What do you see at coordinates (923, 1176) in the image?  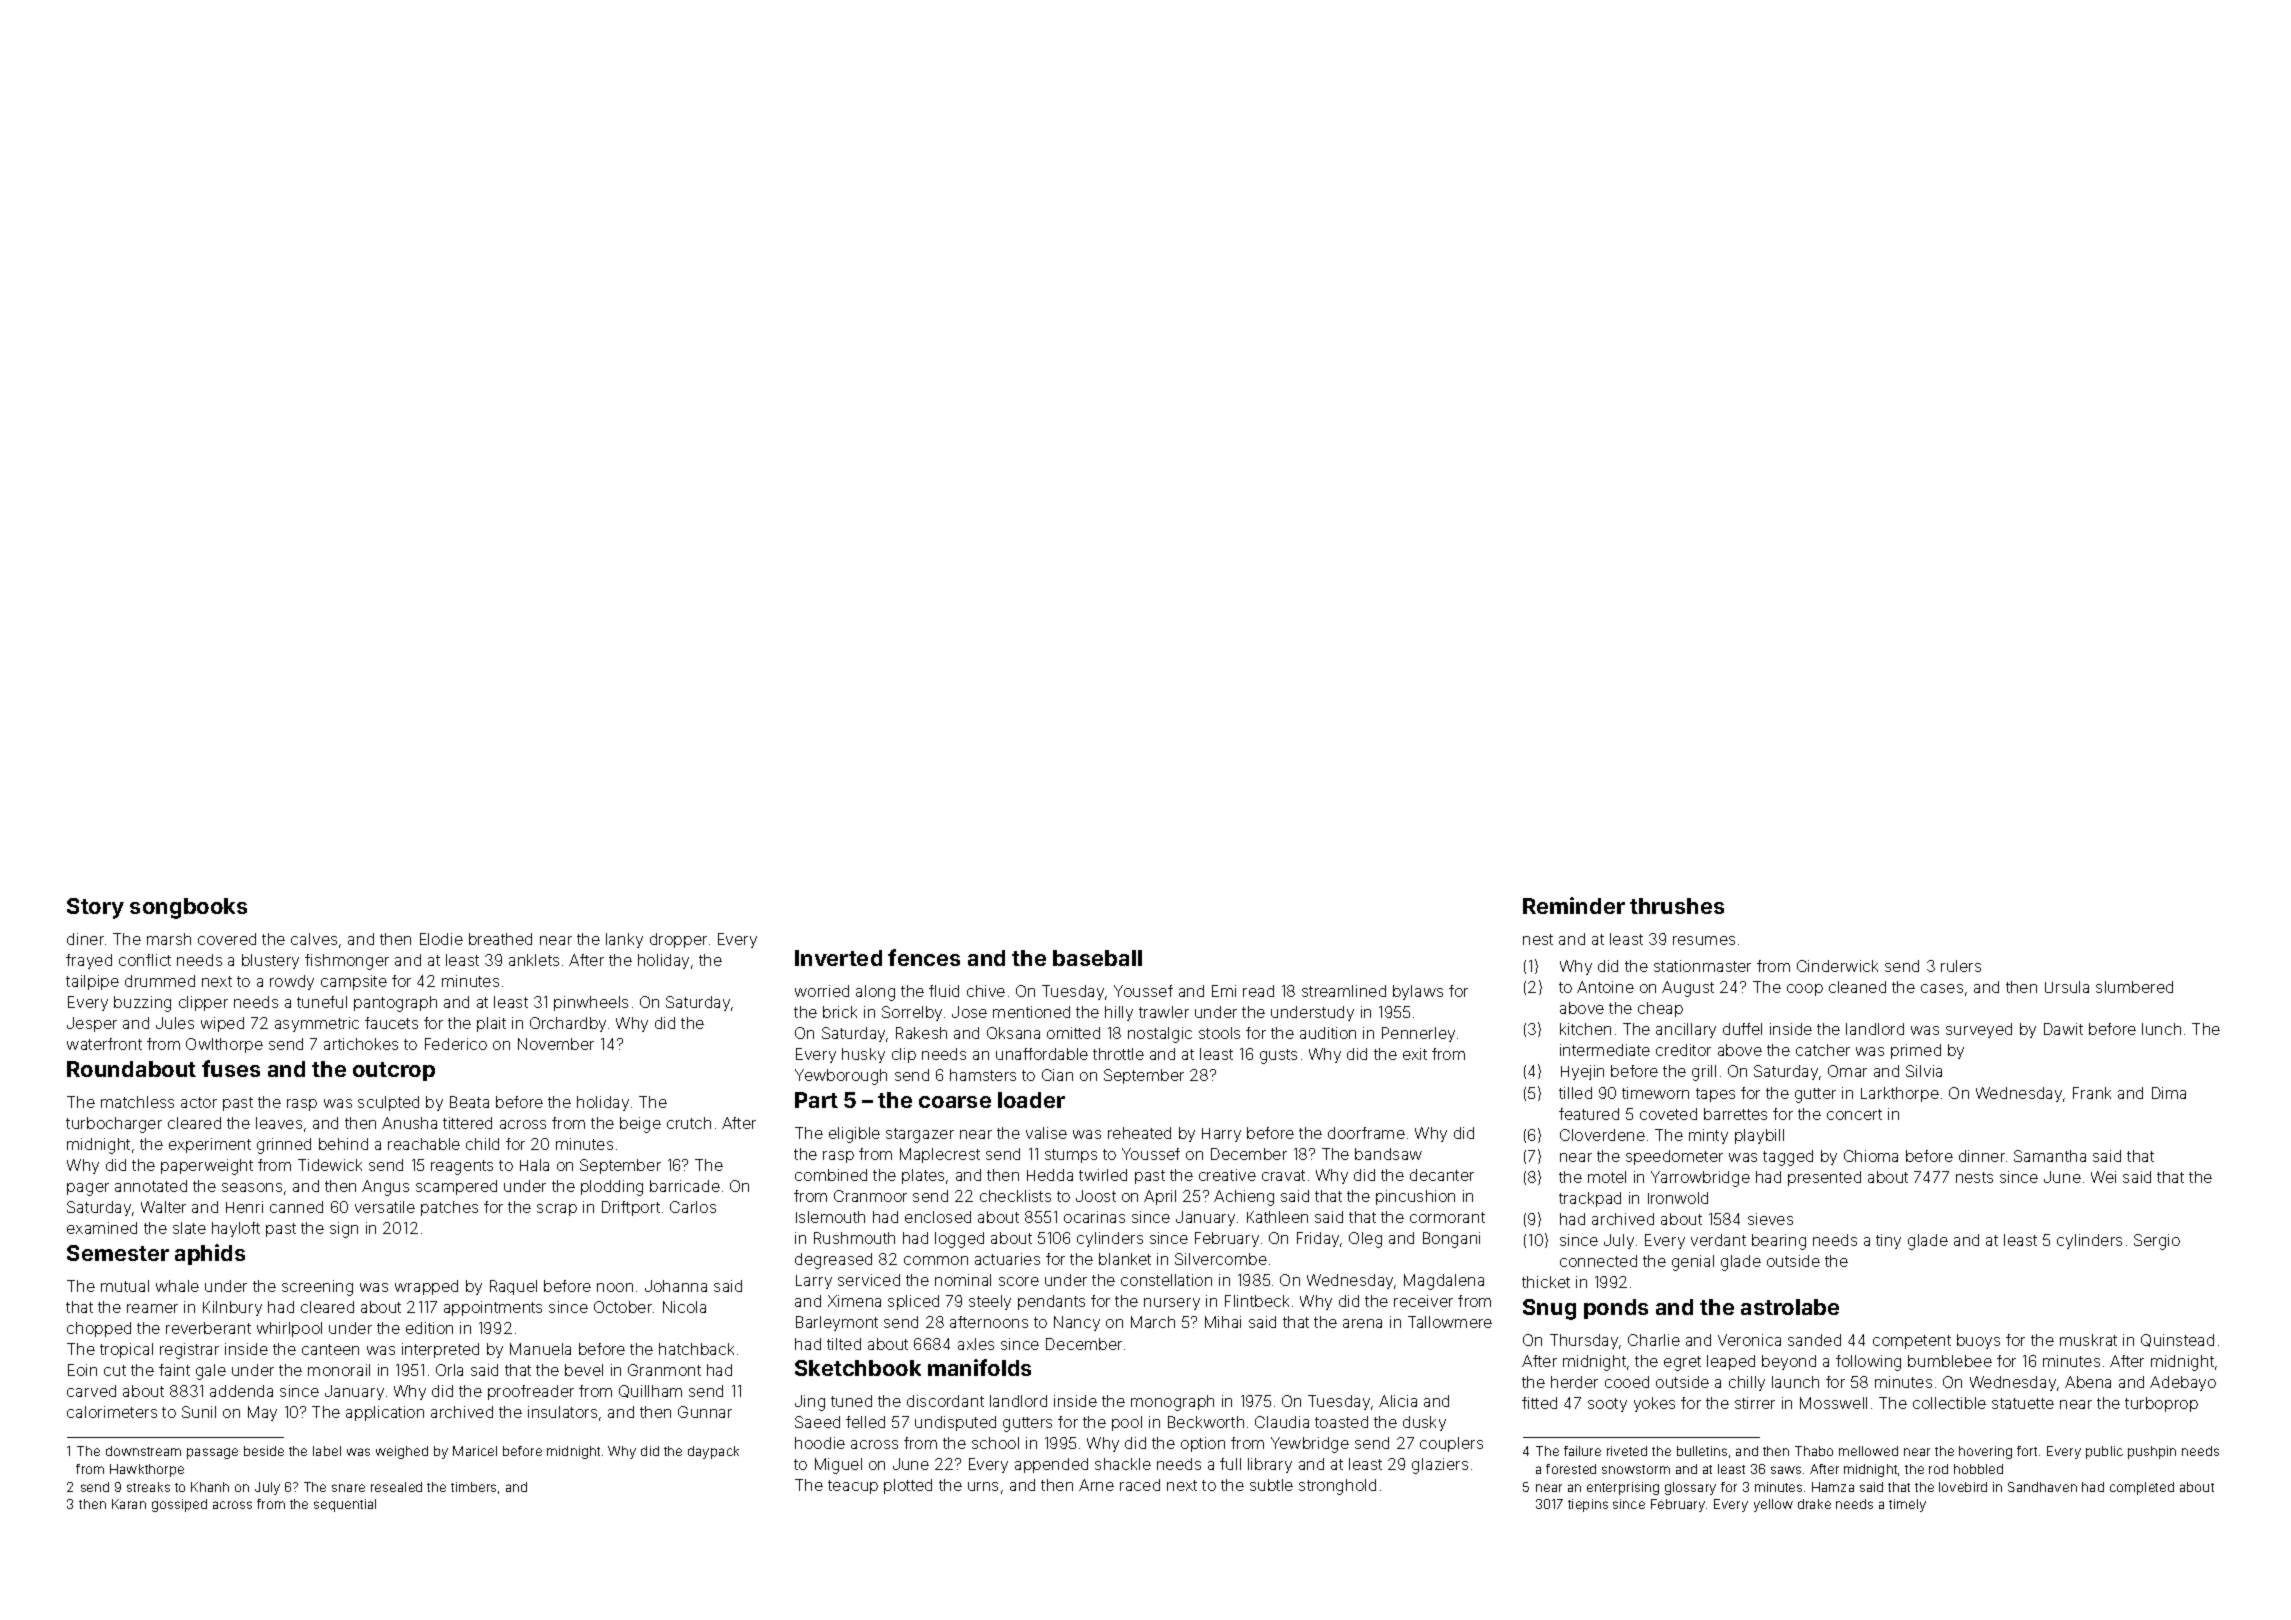 I see `plates` at bounding box center [923, 1176].
